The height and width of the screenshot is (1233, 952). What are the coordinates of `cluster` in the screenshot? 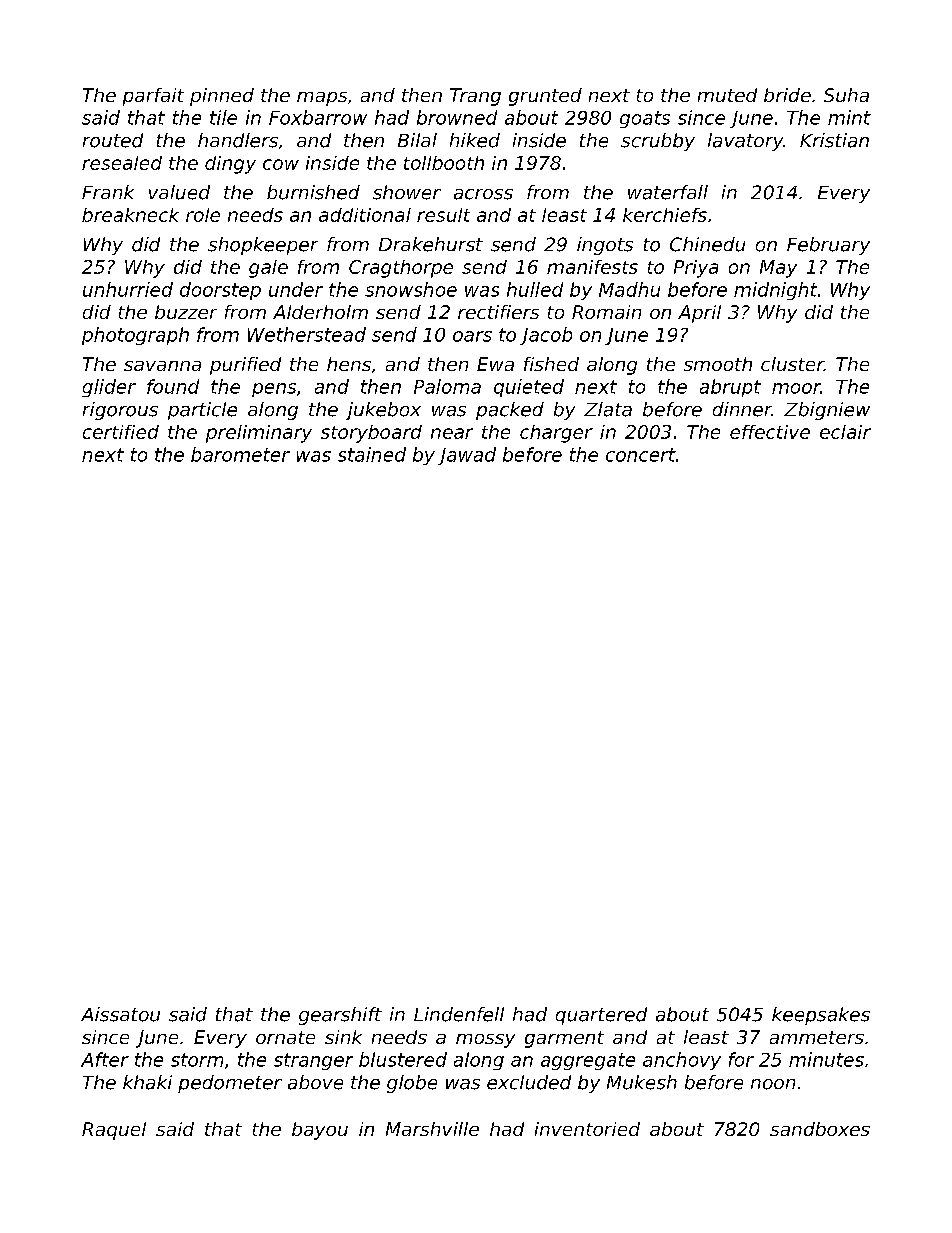 It's located at (792, 364).
